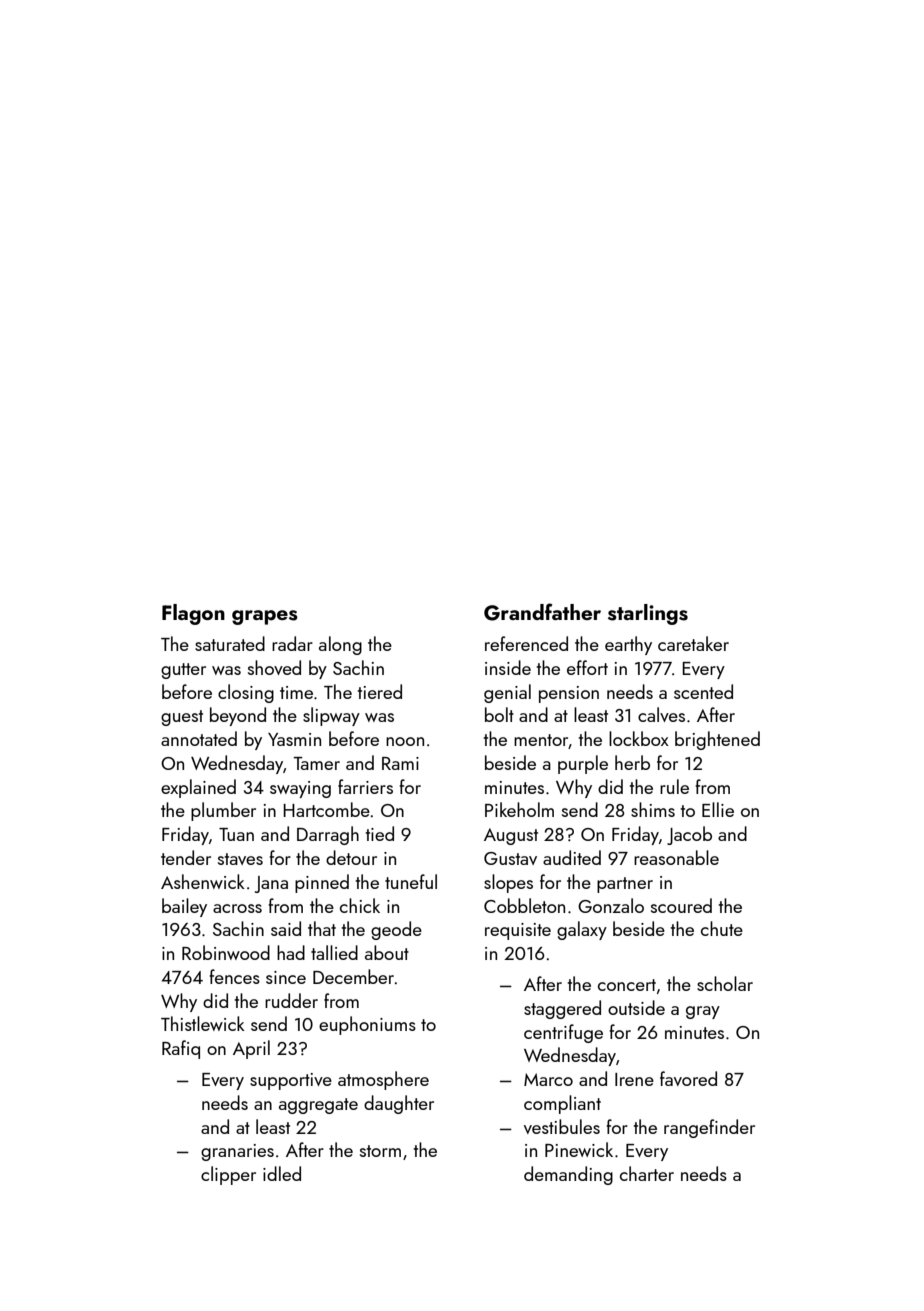  I want to click on daughter, so click(399, 1104).
